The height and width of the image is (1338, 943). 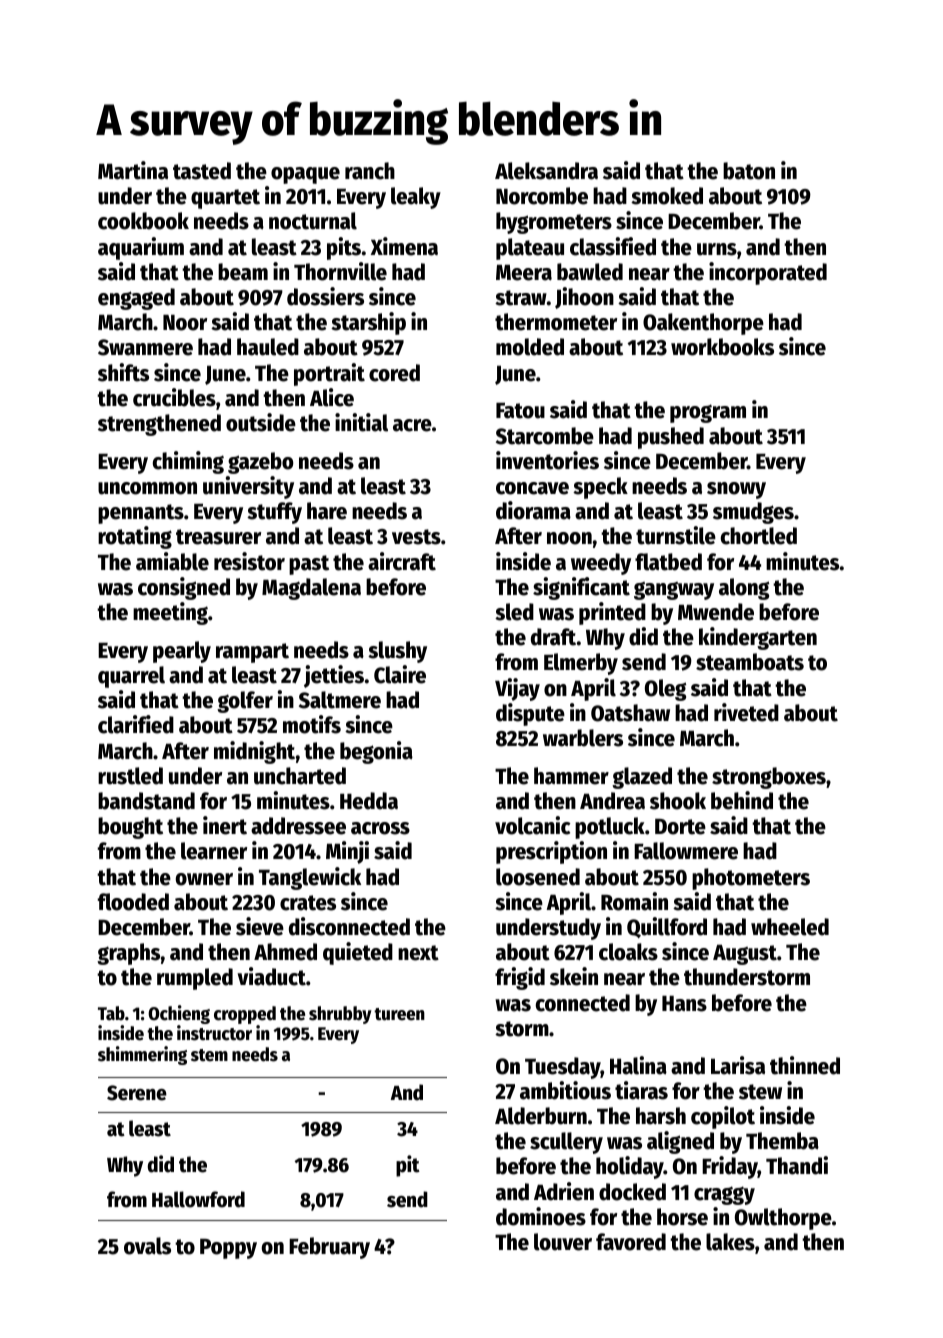 What do you see at coordinates (133, 170) in the image?
I see `Martina` at bounding box center [133, 170].
